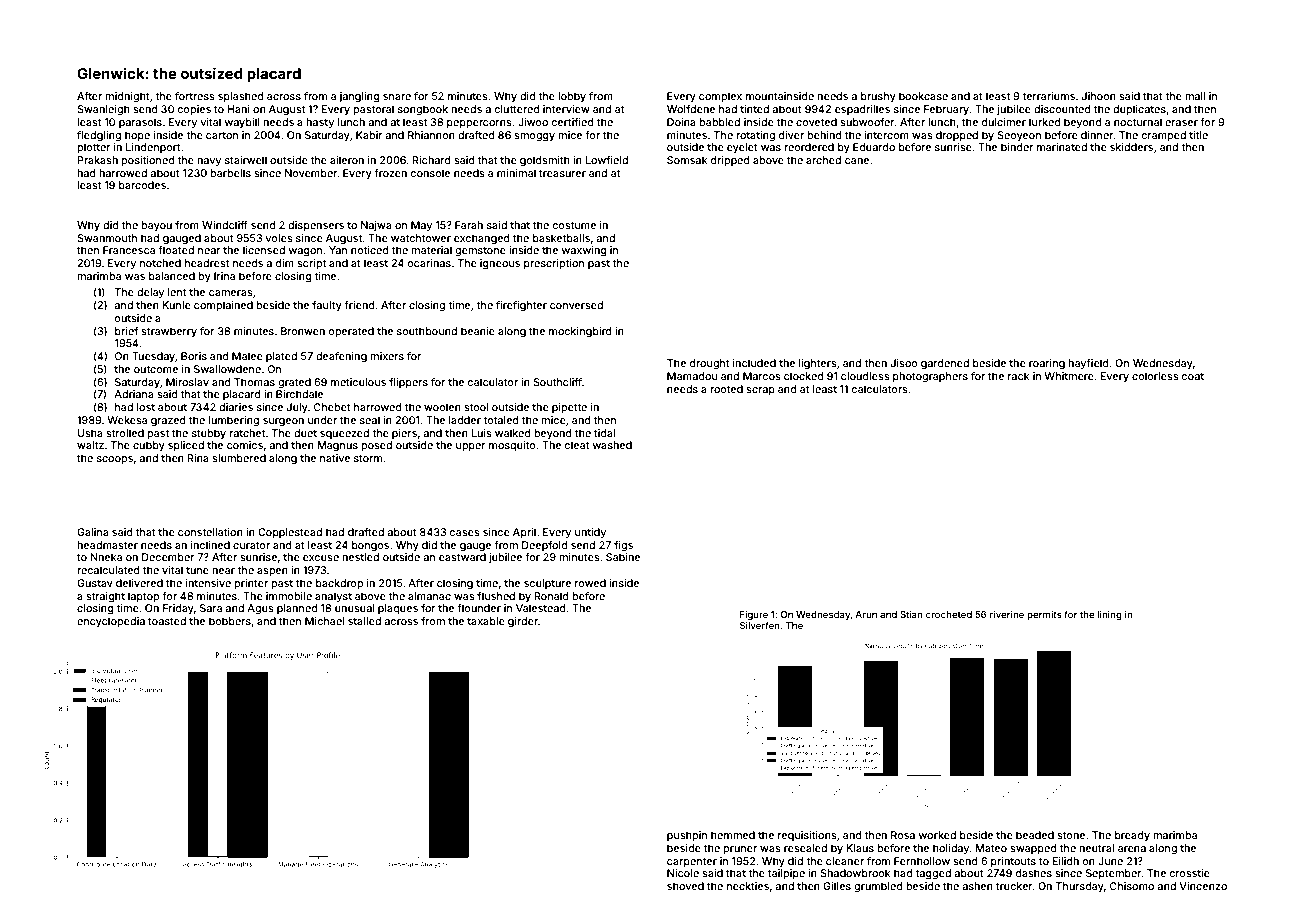 The height and width of the page is (924, 1308). What do you see at coordinates (241, 97) in the page?
I see `splashed` at bounding box center [241, 97].
